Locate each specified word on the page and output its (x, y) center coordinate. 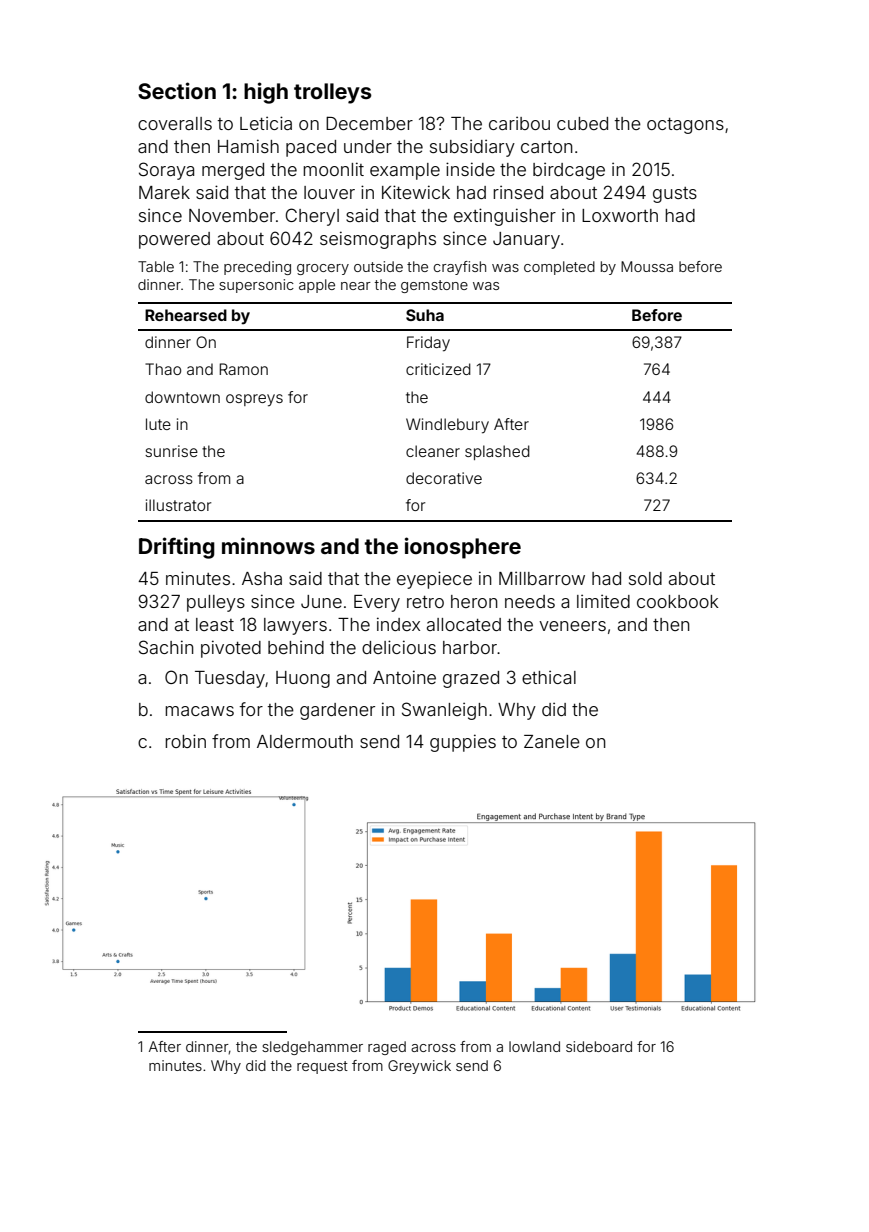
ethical (549, 677)
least (215, 624)
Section (177, 90)
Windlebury (447, 426)
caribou (519, 123)
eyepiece (434, 580)
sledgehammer (312, 1048)
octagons (685, 126)
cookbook (678, 601)
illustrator (178, 505)
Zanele (552, 741)
